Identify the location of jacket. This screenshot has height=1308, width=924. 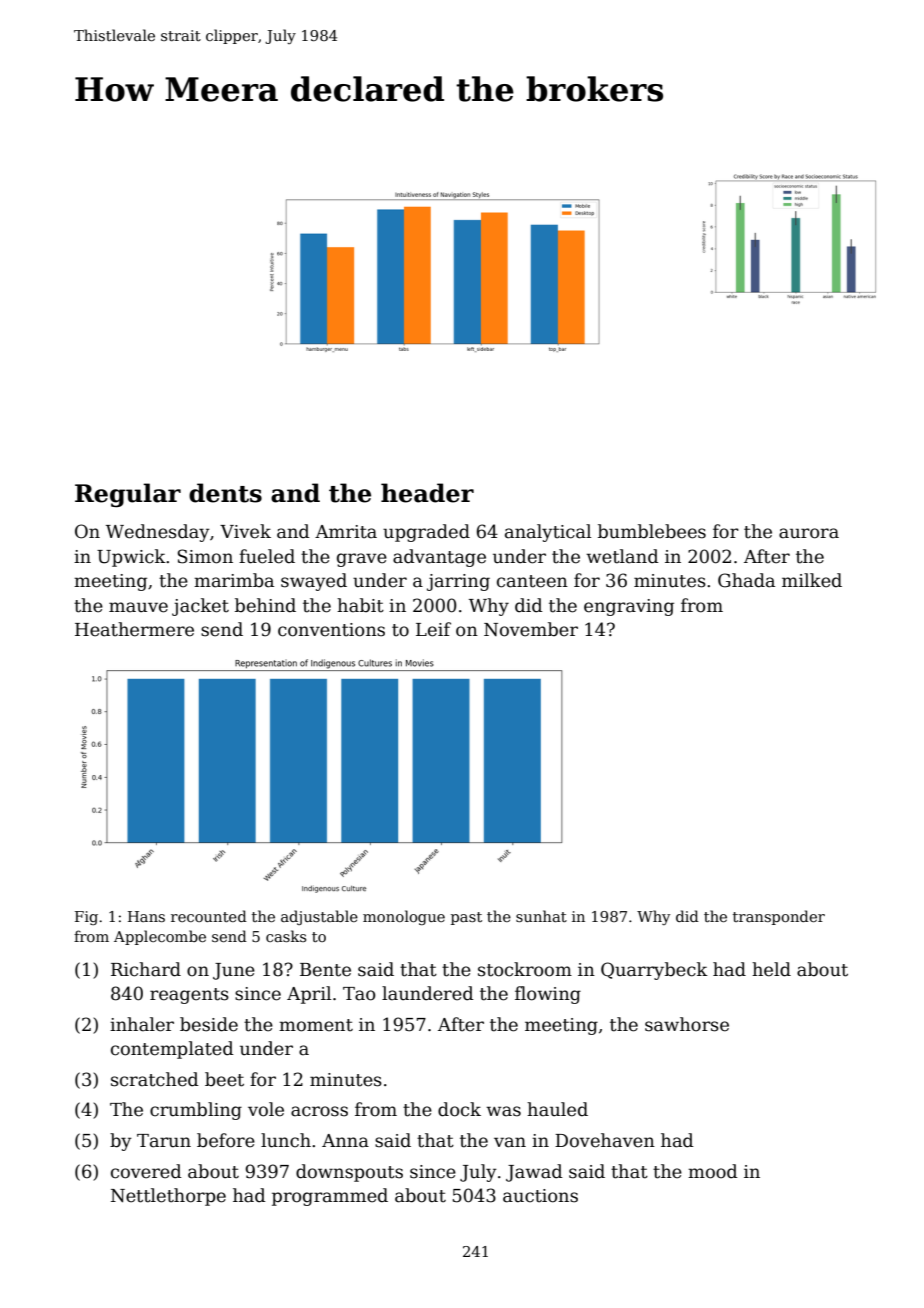
(200, 607).
